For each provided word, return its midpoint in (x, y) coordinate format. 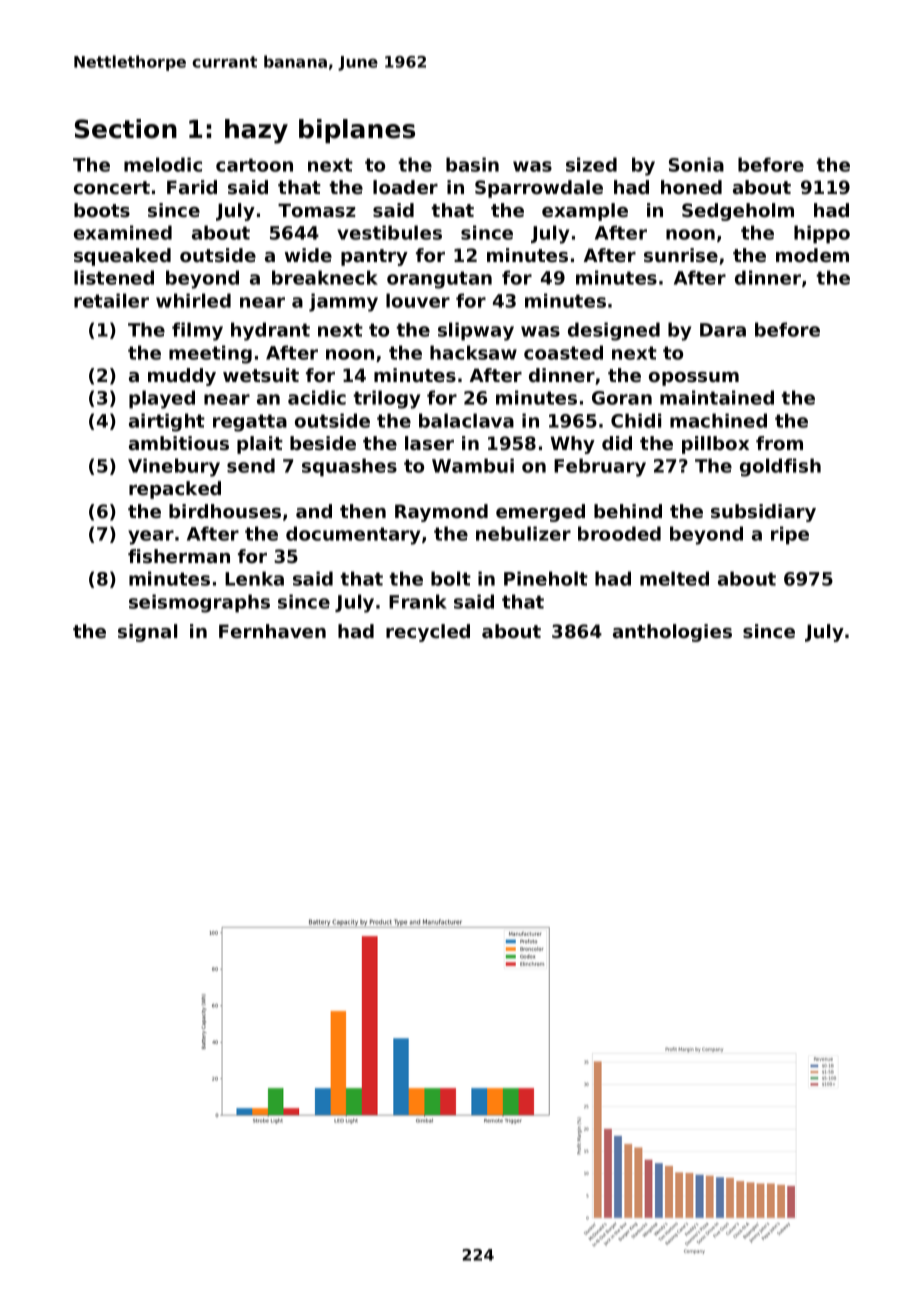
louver (418, 300)
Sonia (696, 164)
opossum (694, 379)
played (162, 399)
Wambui (473, 465)
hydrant (270, 331)
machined (718, 420)
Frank (418, 601)
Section (126, 129)
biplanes (357, 131)
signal (147, 633)
